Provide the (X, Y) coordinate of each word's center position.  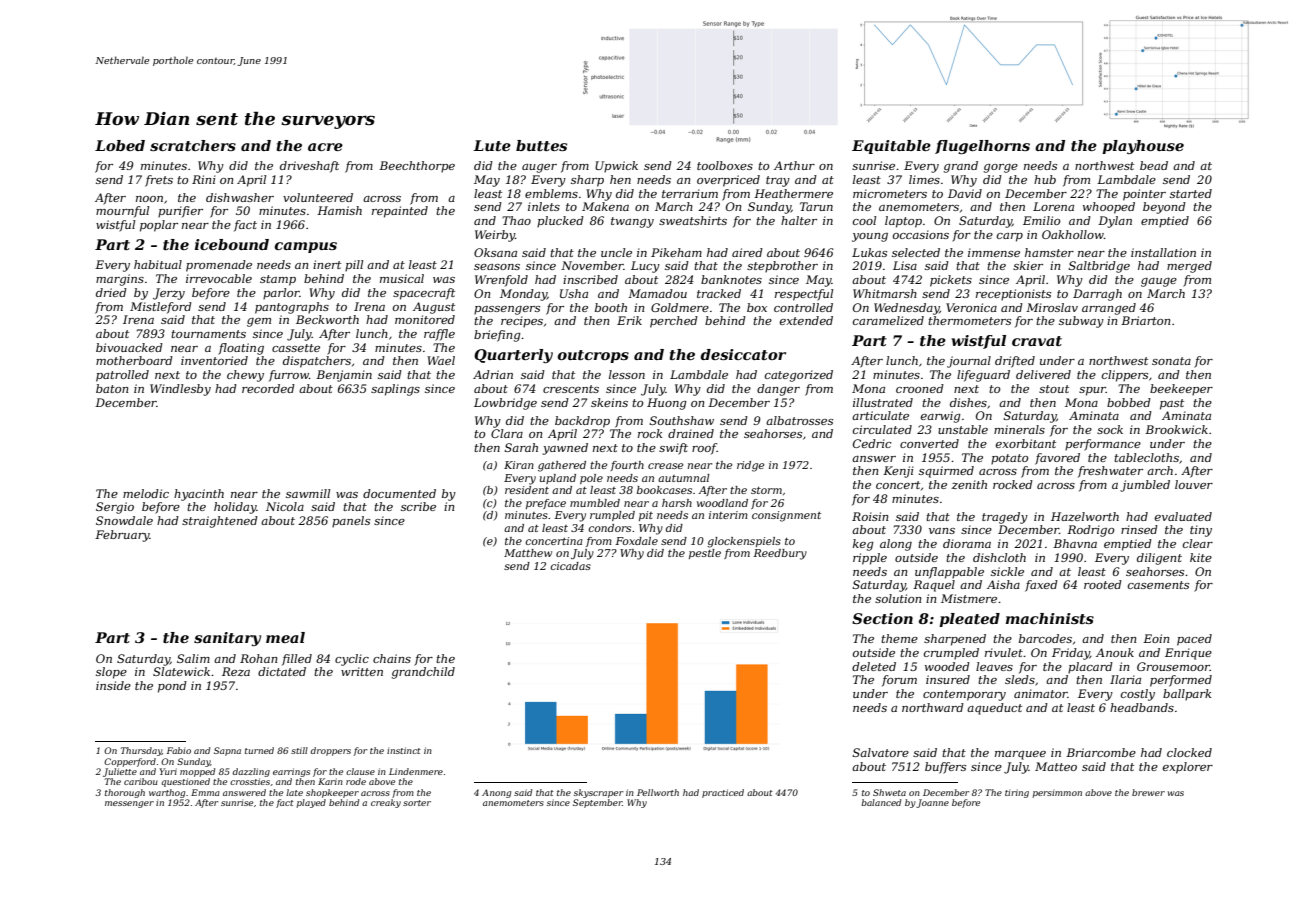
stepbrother (782, 267)
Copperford (130, 762)
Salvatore (881, 752)
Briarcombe (1101, 752)
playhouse (1143, 147)
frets (159, 181)
